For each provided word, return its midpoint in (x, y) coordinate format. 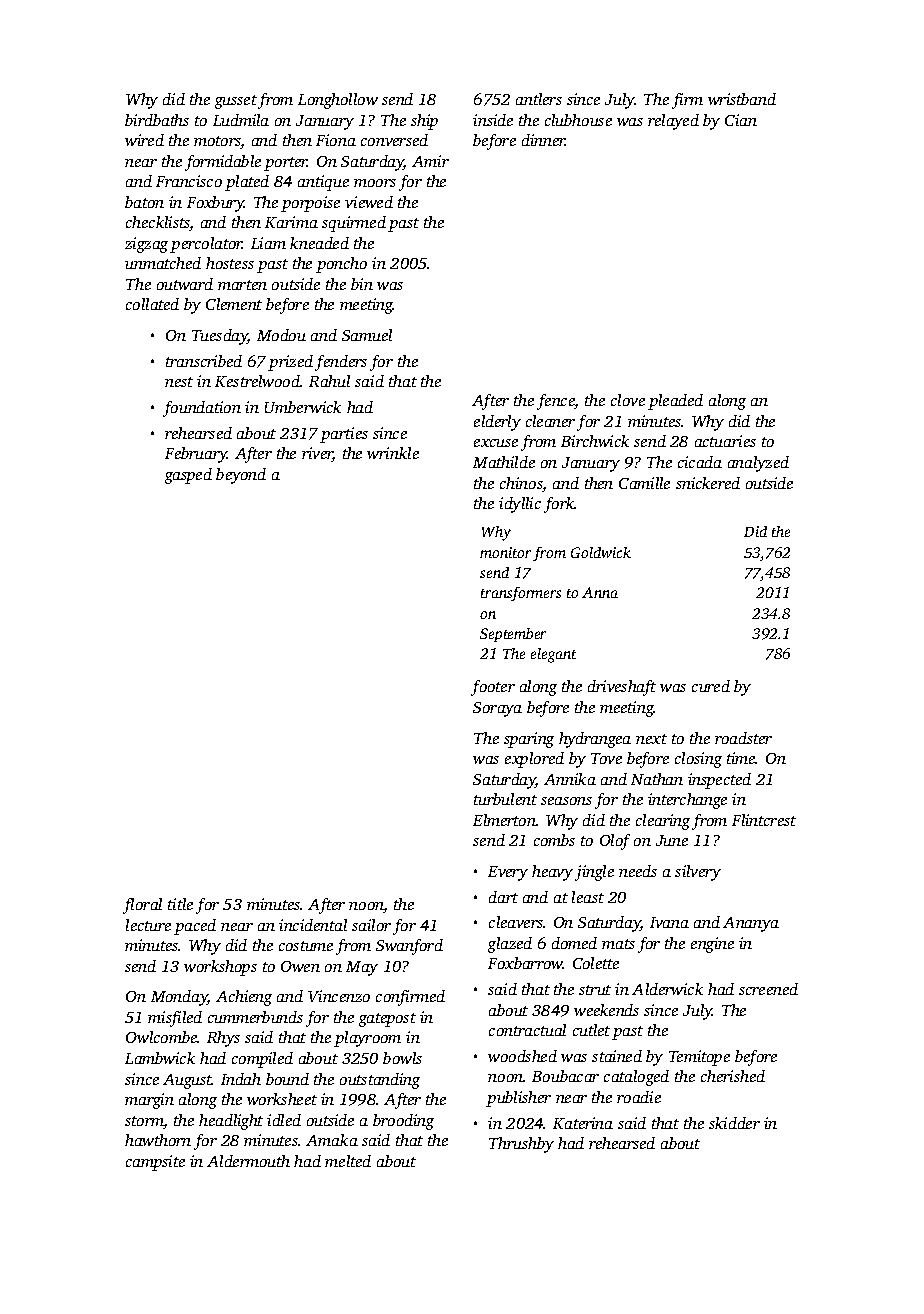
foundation (202, 409)
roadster (743, 738)
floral (142, 906)
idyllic (520, 505)
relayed (673, 122)
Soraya (497, 709)
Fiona (336, 140)
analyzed (758, 464)
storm (144, 1122)
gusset (236, 102)
